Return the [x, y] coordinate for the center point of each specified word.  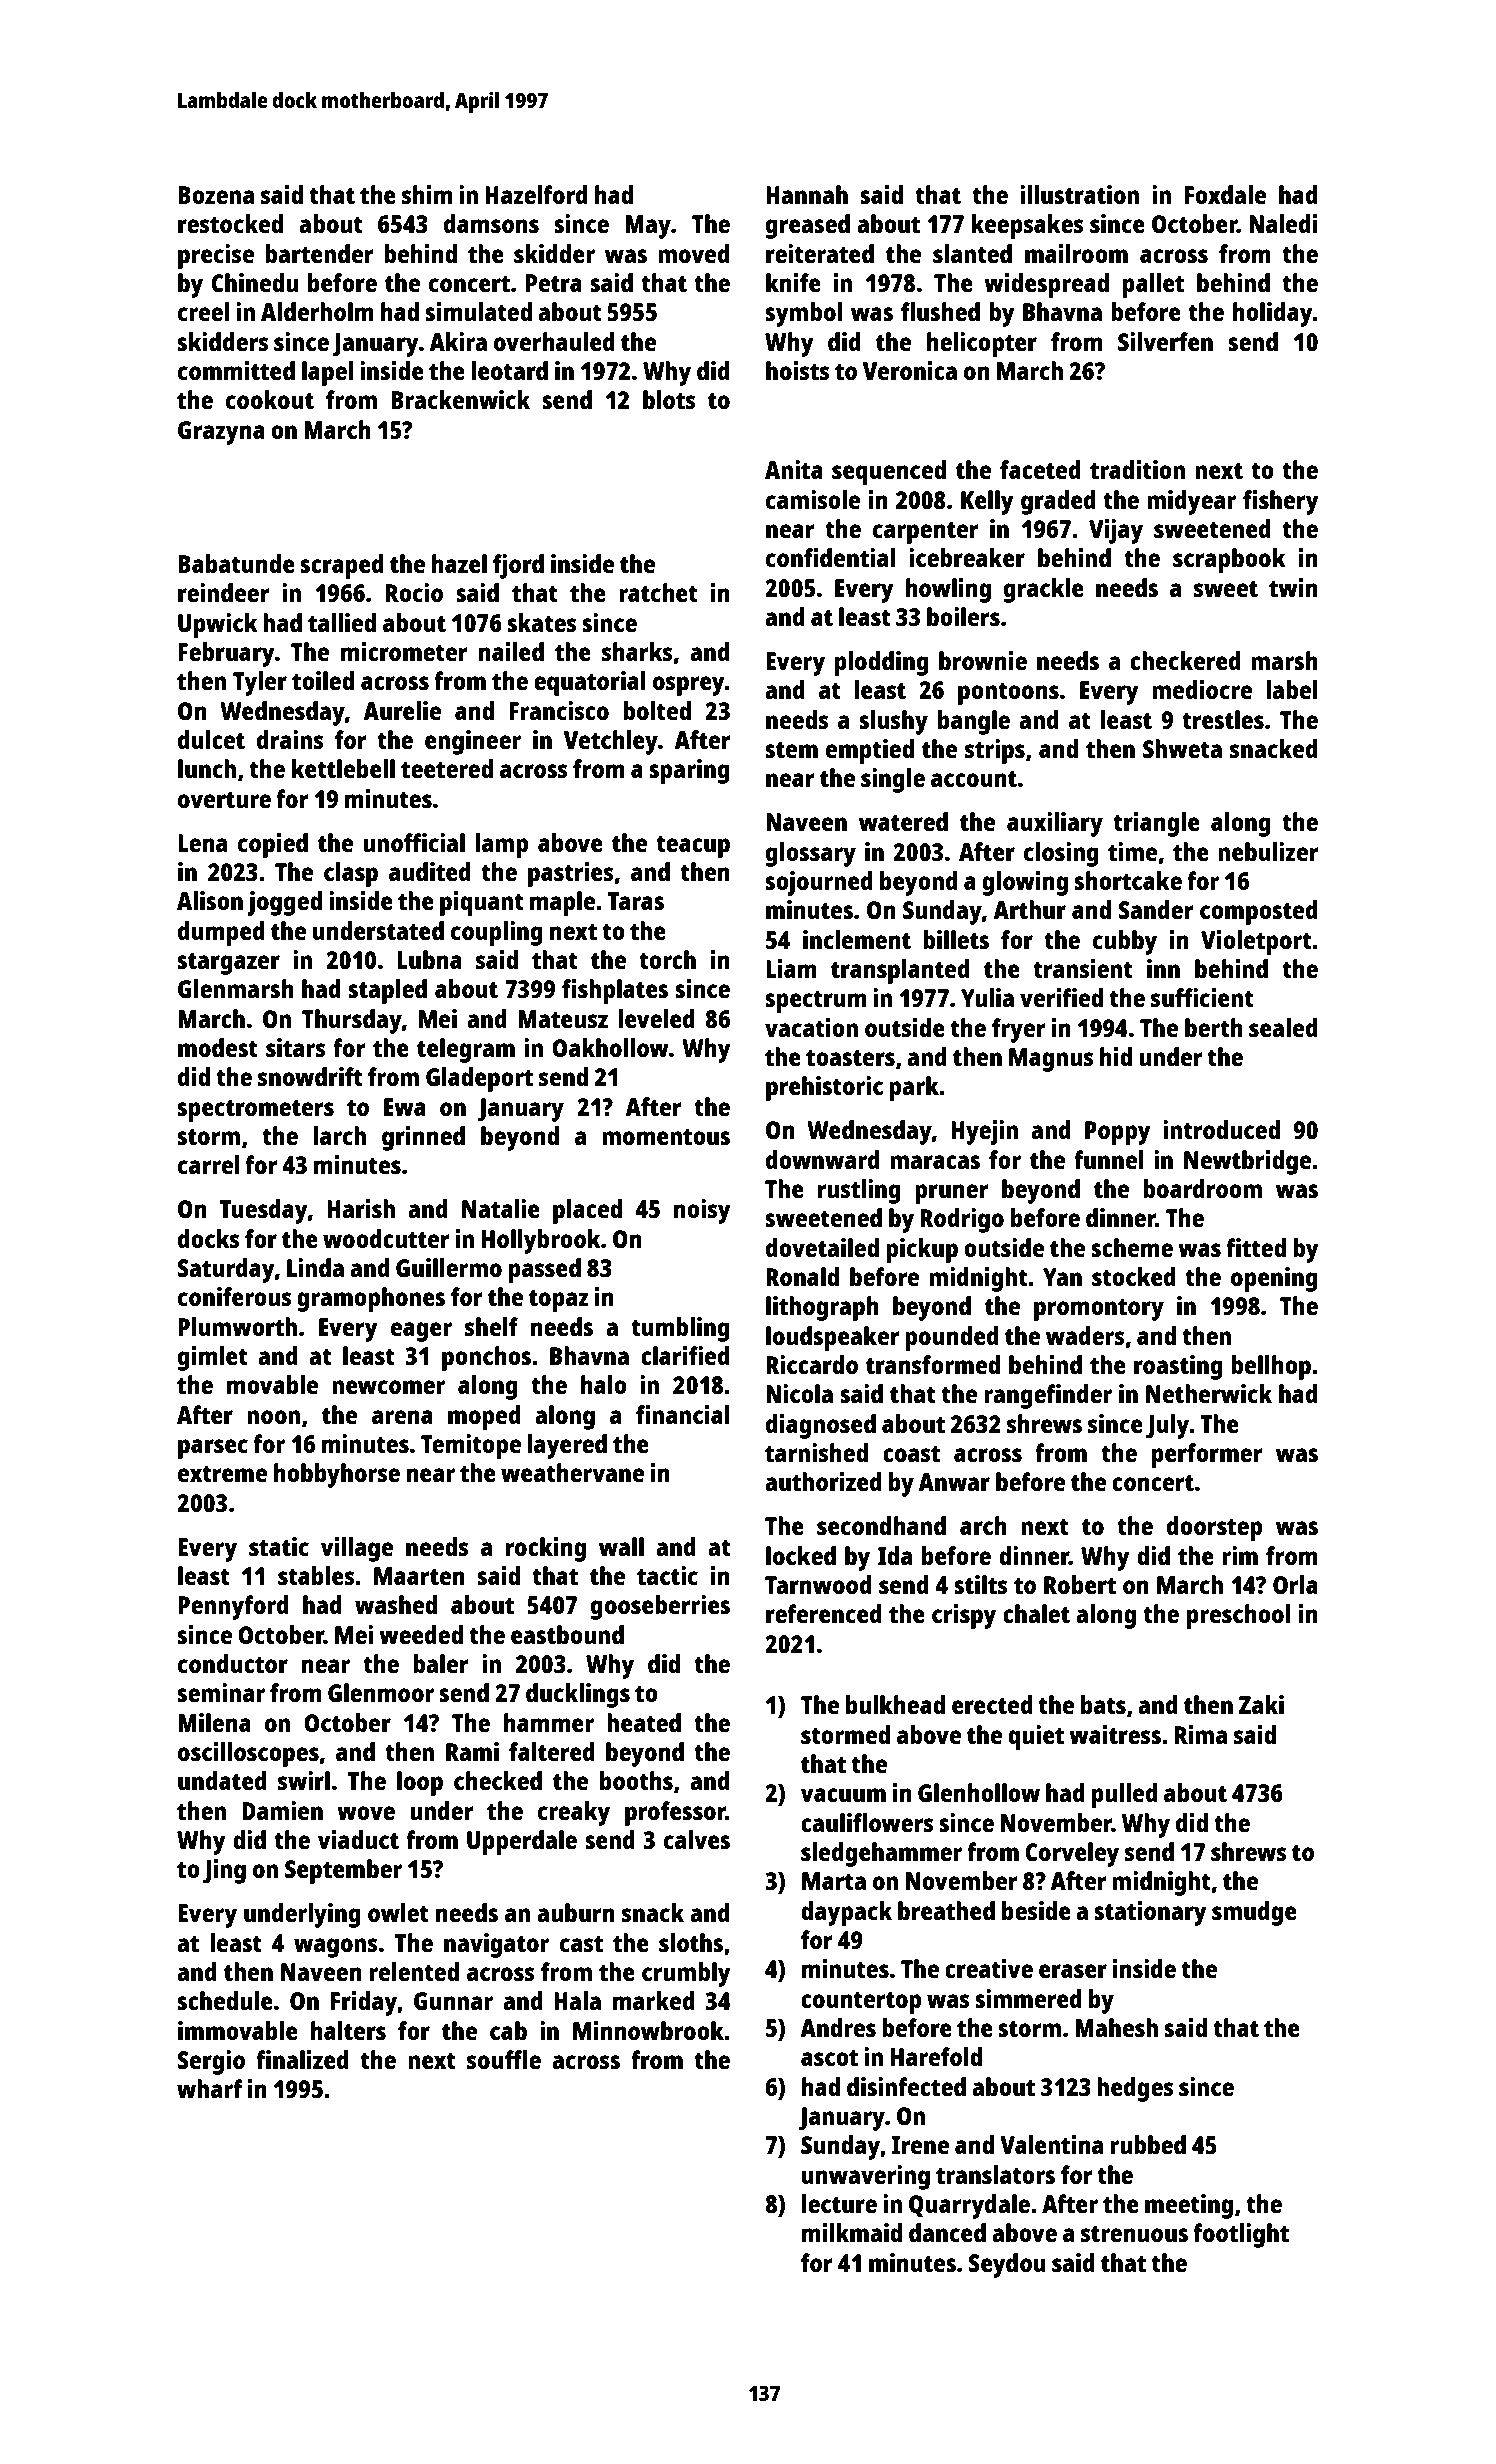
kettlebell [343, 768]
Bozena [216, 195]
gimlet [213, 1358]
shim [427, 194]
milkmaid [852, 2232]
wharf [210, 2088]
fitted [1256, 1247]
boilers [963, 616]
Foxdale [1225, 194]
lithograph [822, 1308]
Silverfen [1165, 341]
